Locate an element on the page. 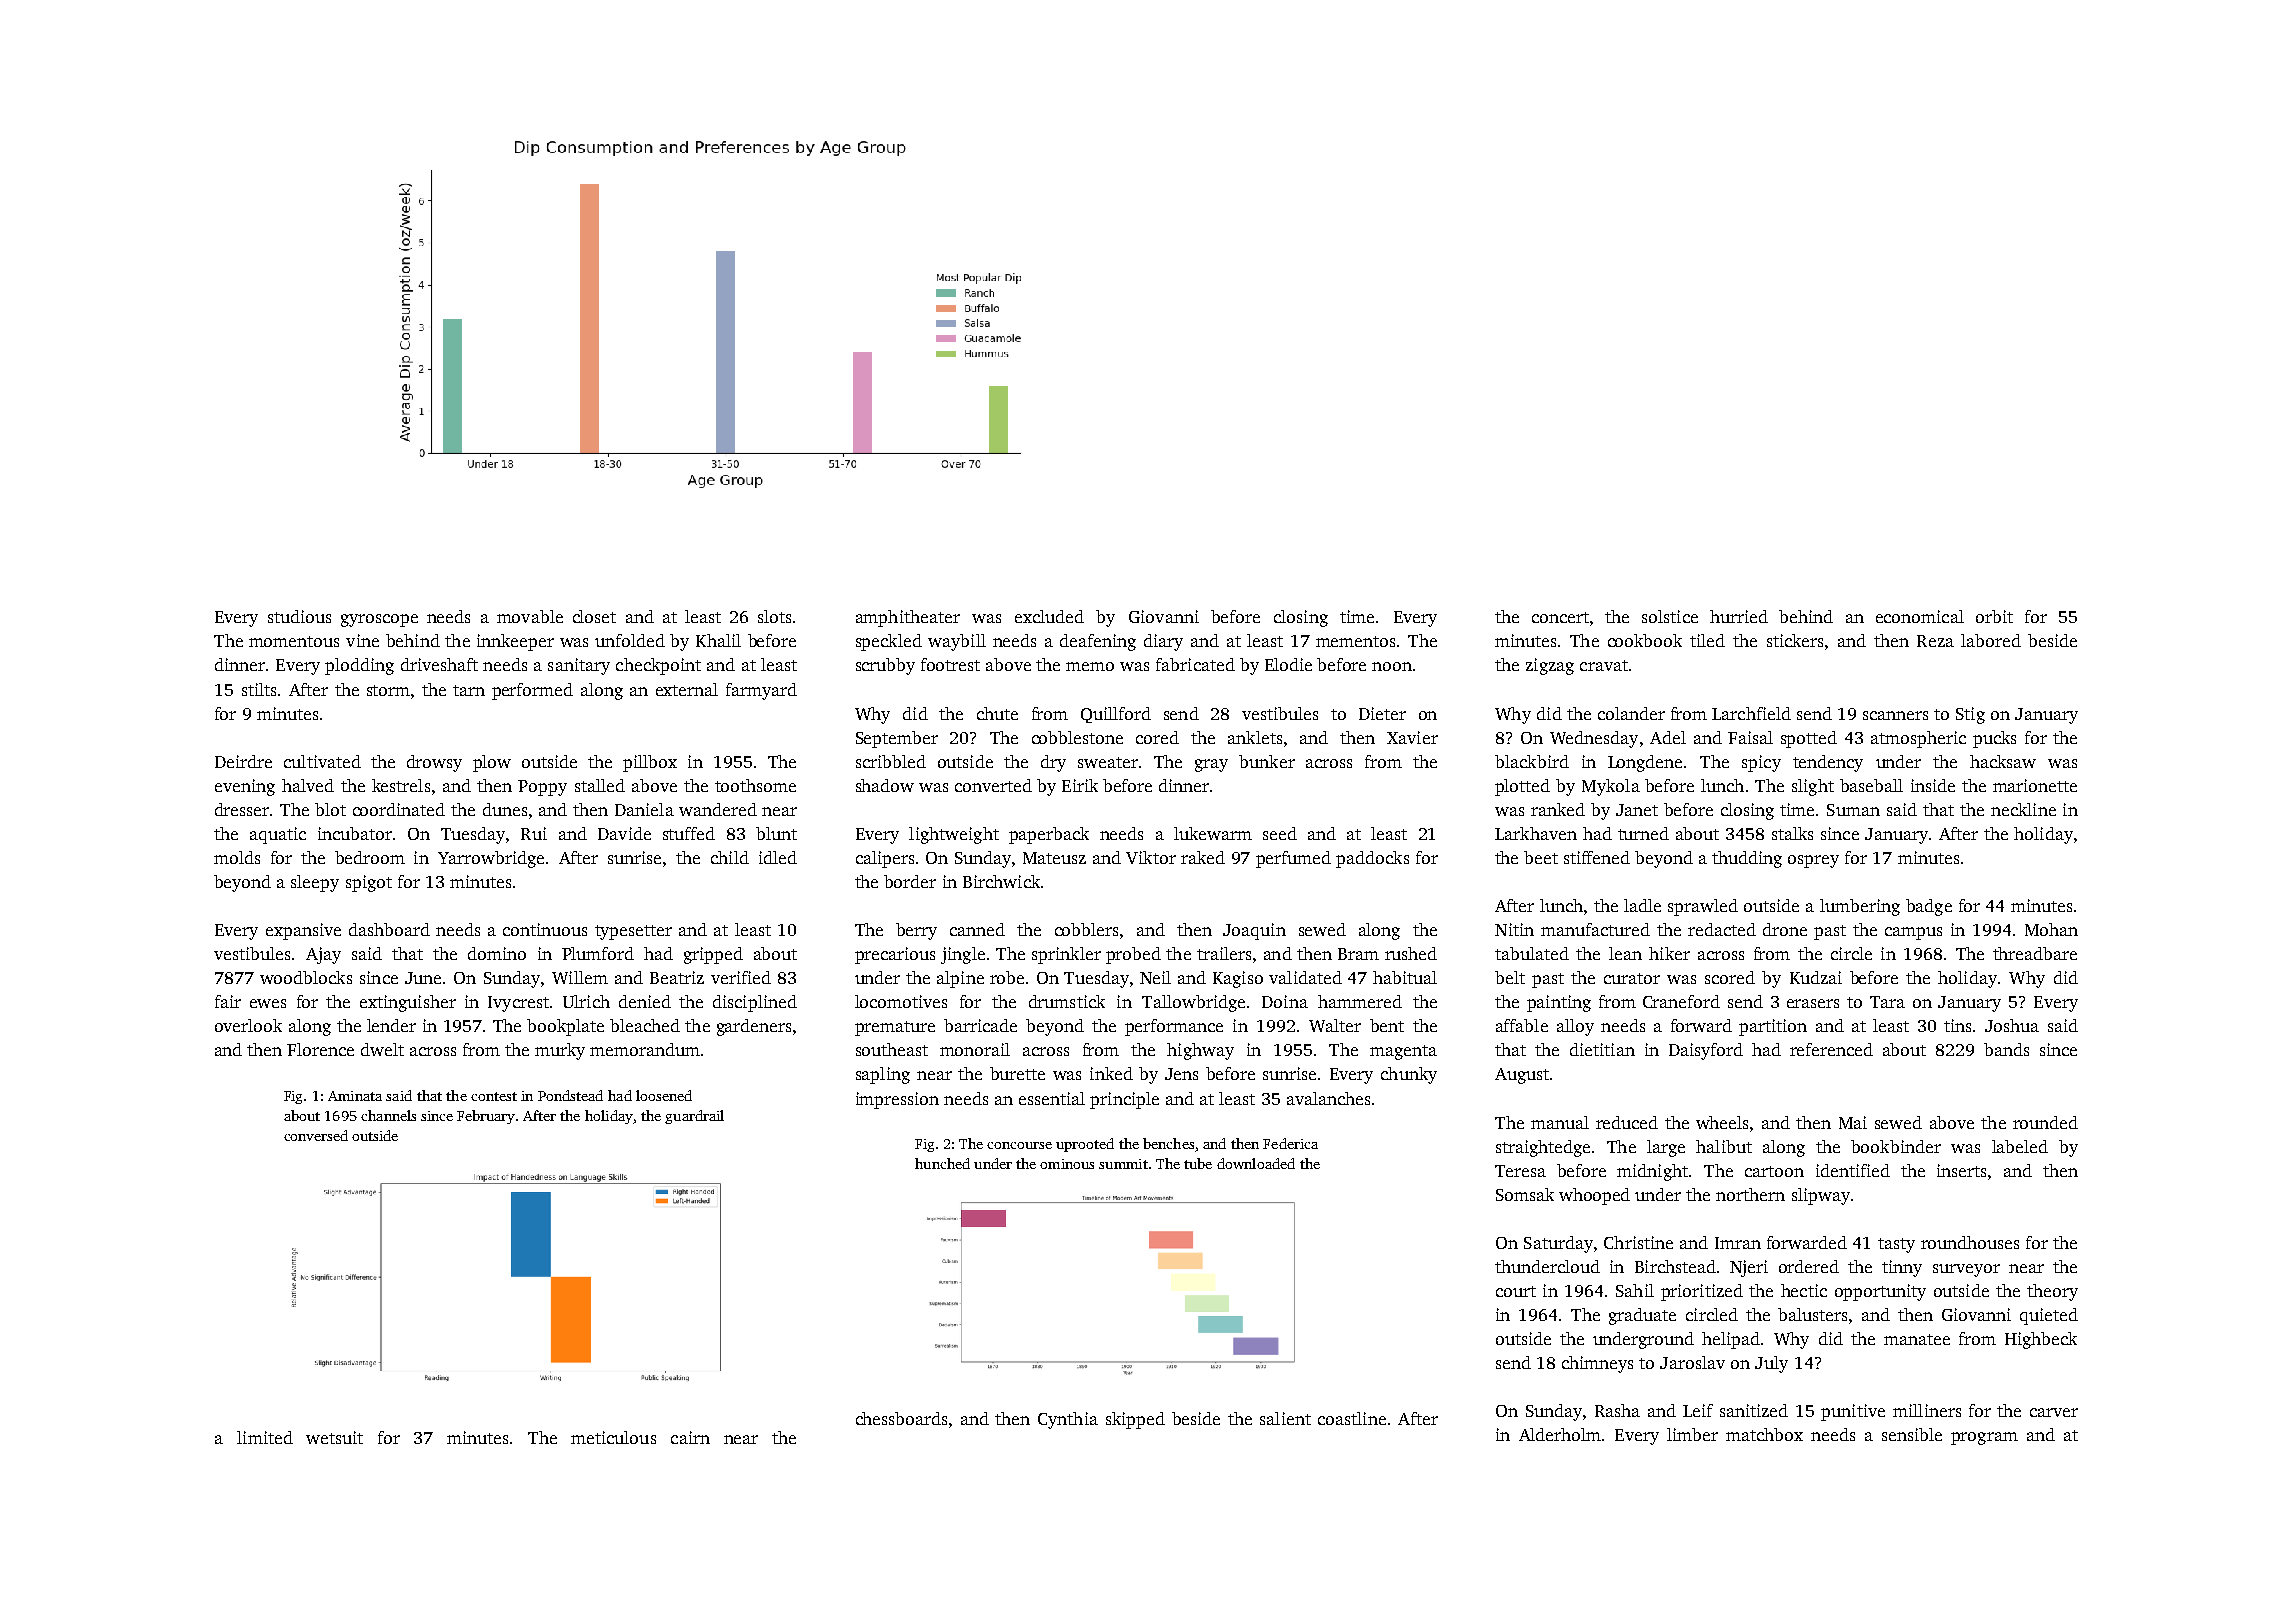 The width and height of the document is (2292, 1620). stilts is located at coordinates (259, 689).
